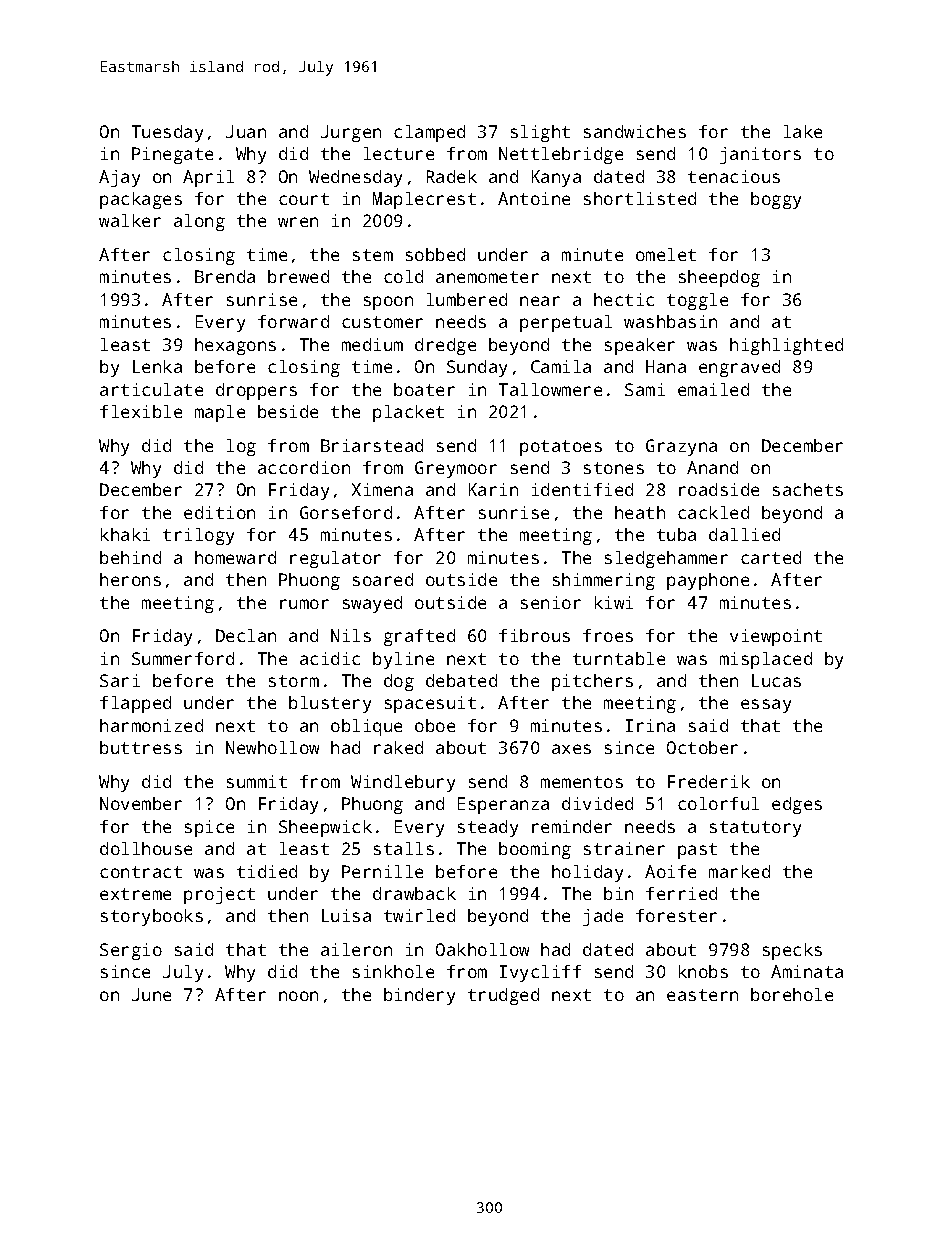 The image size is (952, 1233). I want to click on khaki, so click(125, 534).
